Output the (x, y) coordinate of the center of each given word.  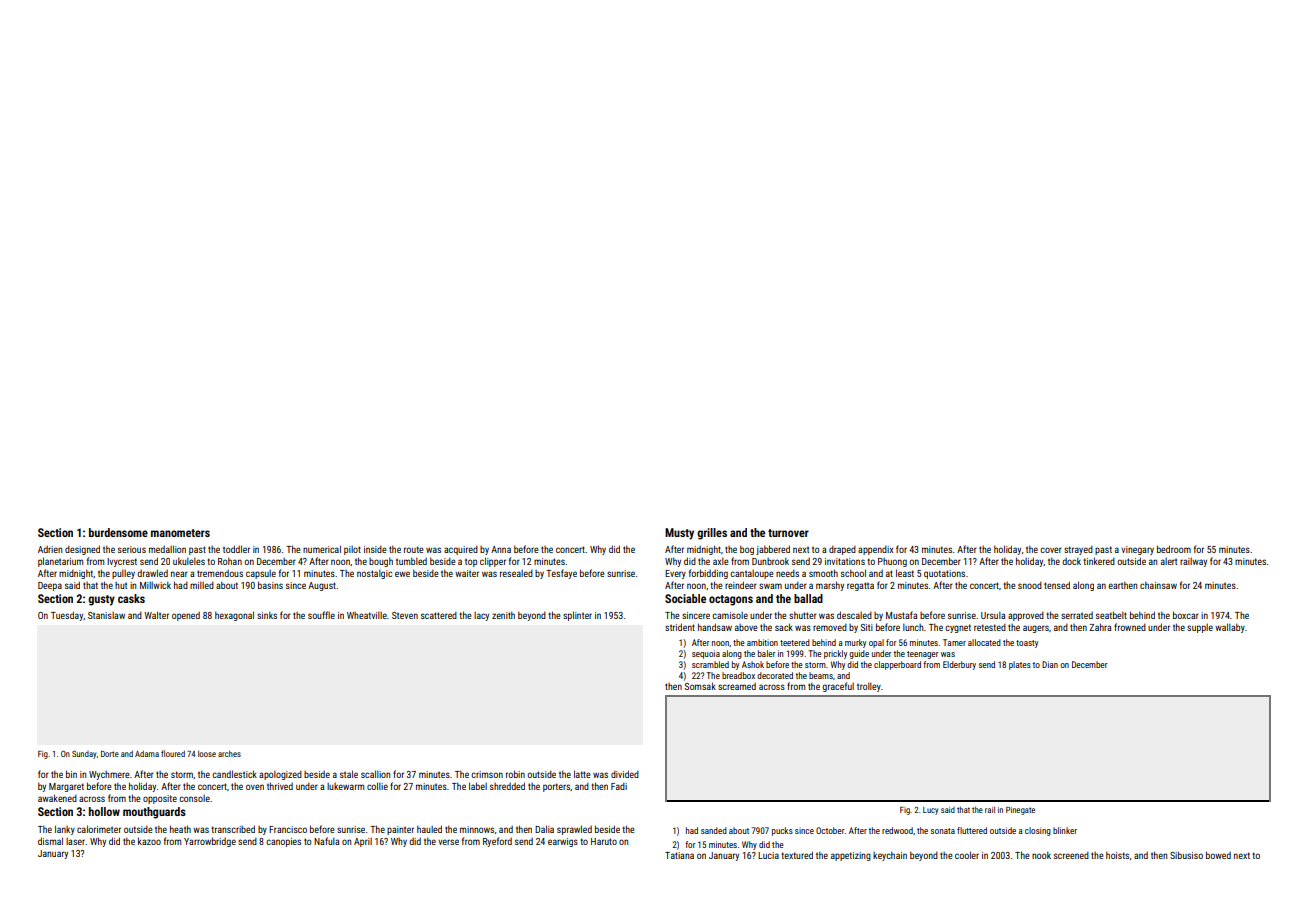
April (363, 842)
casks (131, 598)
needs (787, 573)
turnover (788, 533)
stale (349, 774)
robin (515, 774)
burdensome (118, 532)
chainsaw (1158, 585)
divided (625, 774)
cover (1051, 550)
